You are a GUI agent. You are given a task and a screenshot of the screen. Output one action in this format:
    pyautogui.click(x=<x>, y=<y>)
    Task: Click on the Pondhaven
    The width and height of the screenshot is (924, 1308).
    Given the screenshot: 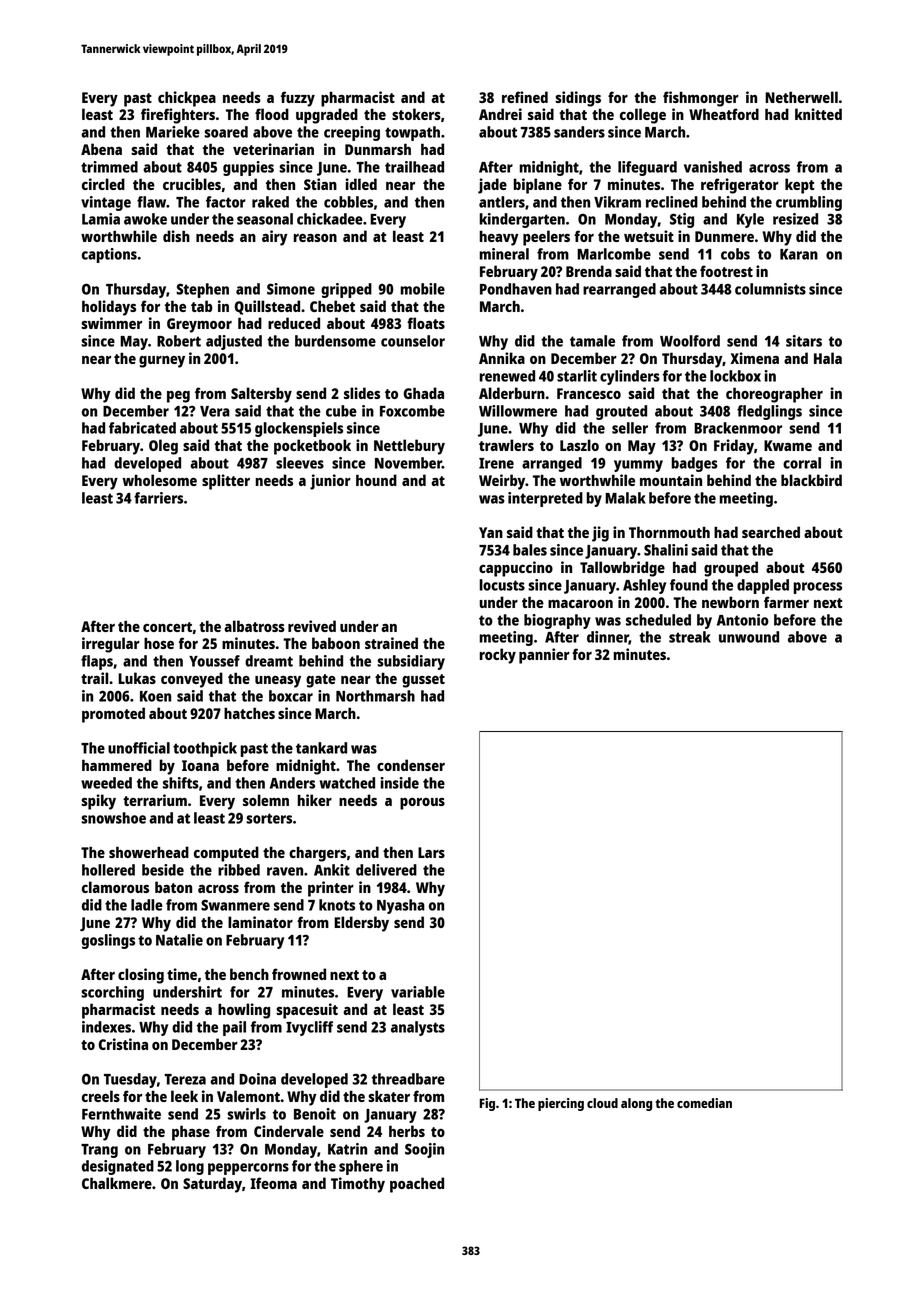 What is the action you would take?
    pyautogui.click(x=516, y=289)
